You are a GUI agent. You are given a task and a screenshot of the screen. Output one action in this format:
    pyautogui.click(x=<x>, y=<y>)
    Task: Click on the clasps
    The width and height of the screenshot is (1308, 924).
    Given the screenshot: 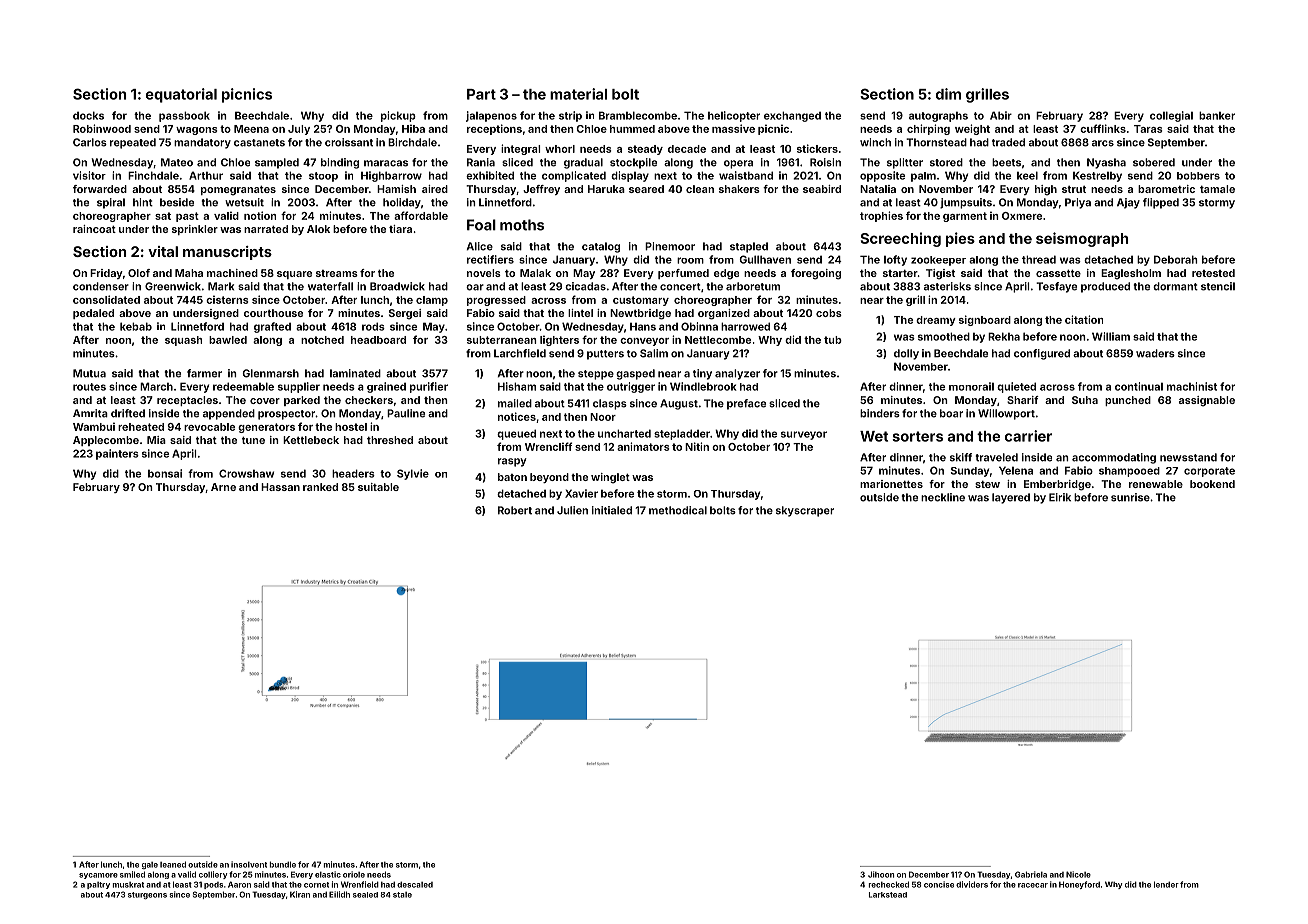 What is the action you would take?
    pyautogui.click(x=610, y=404)
